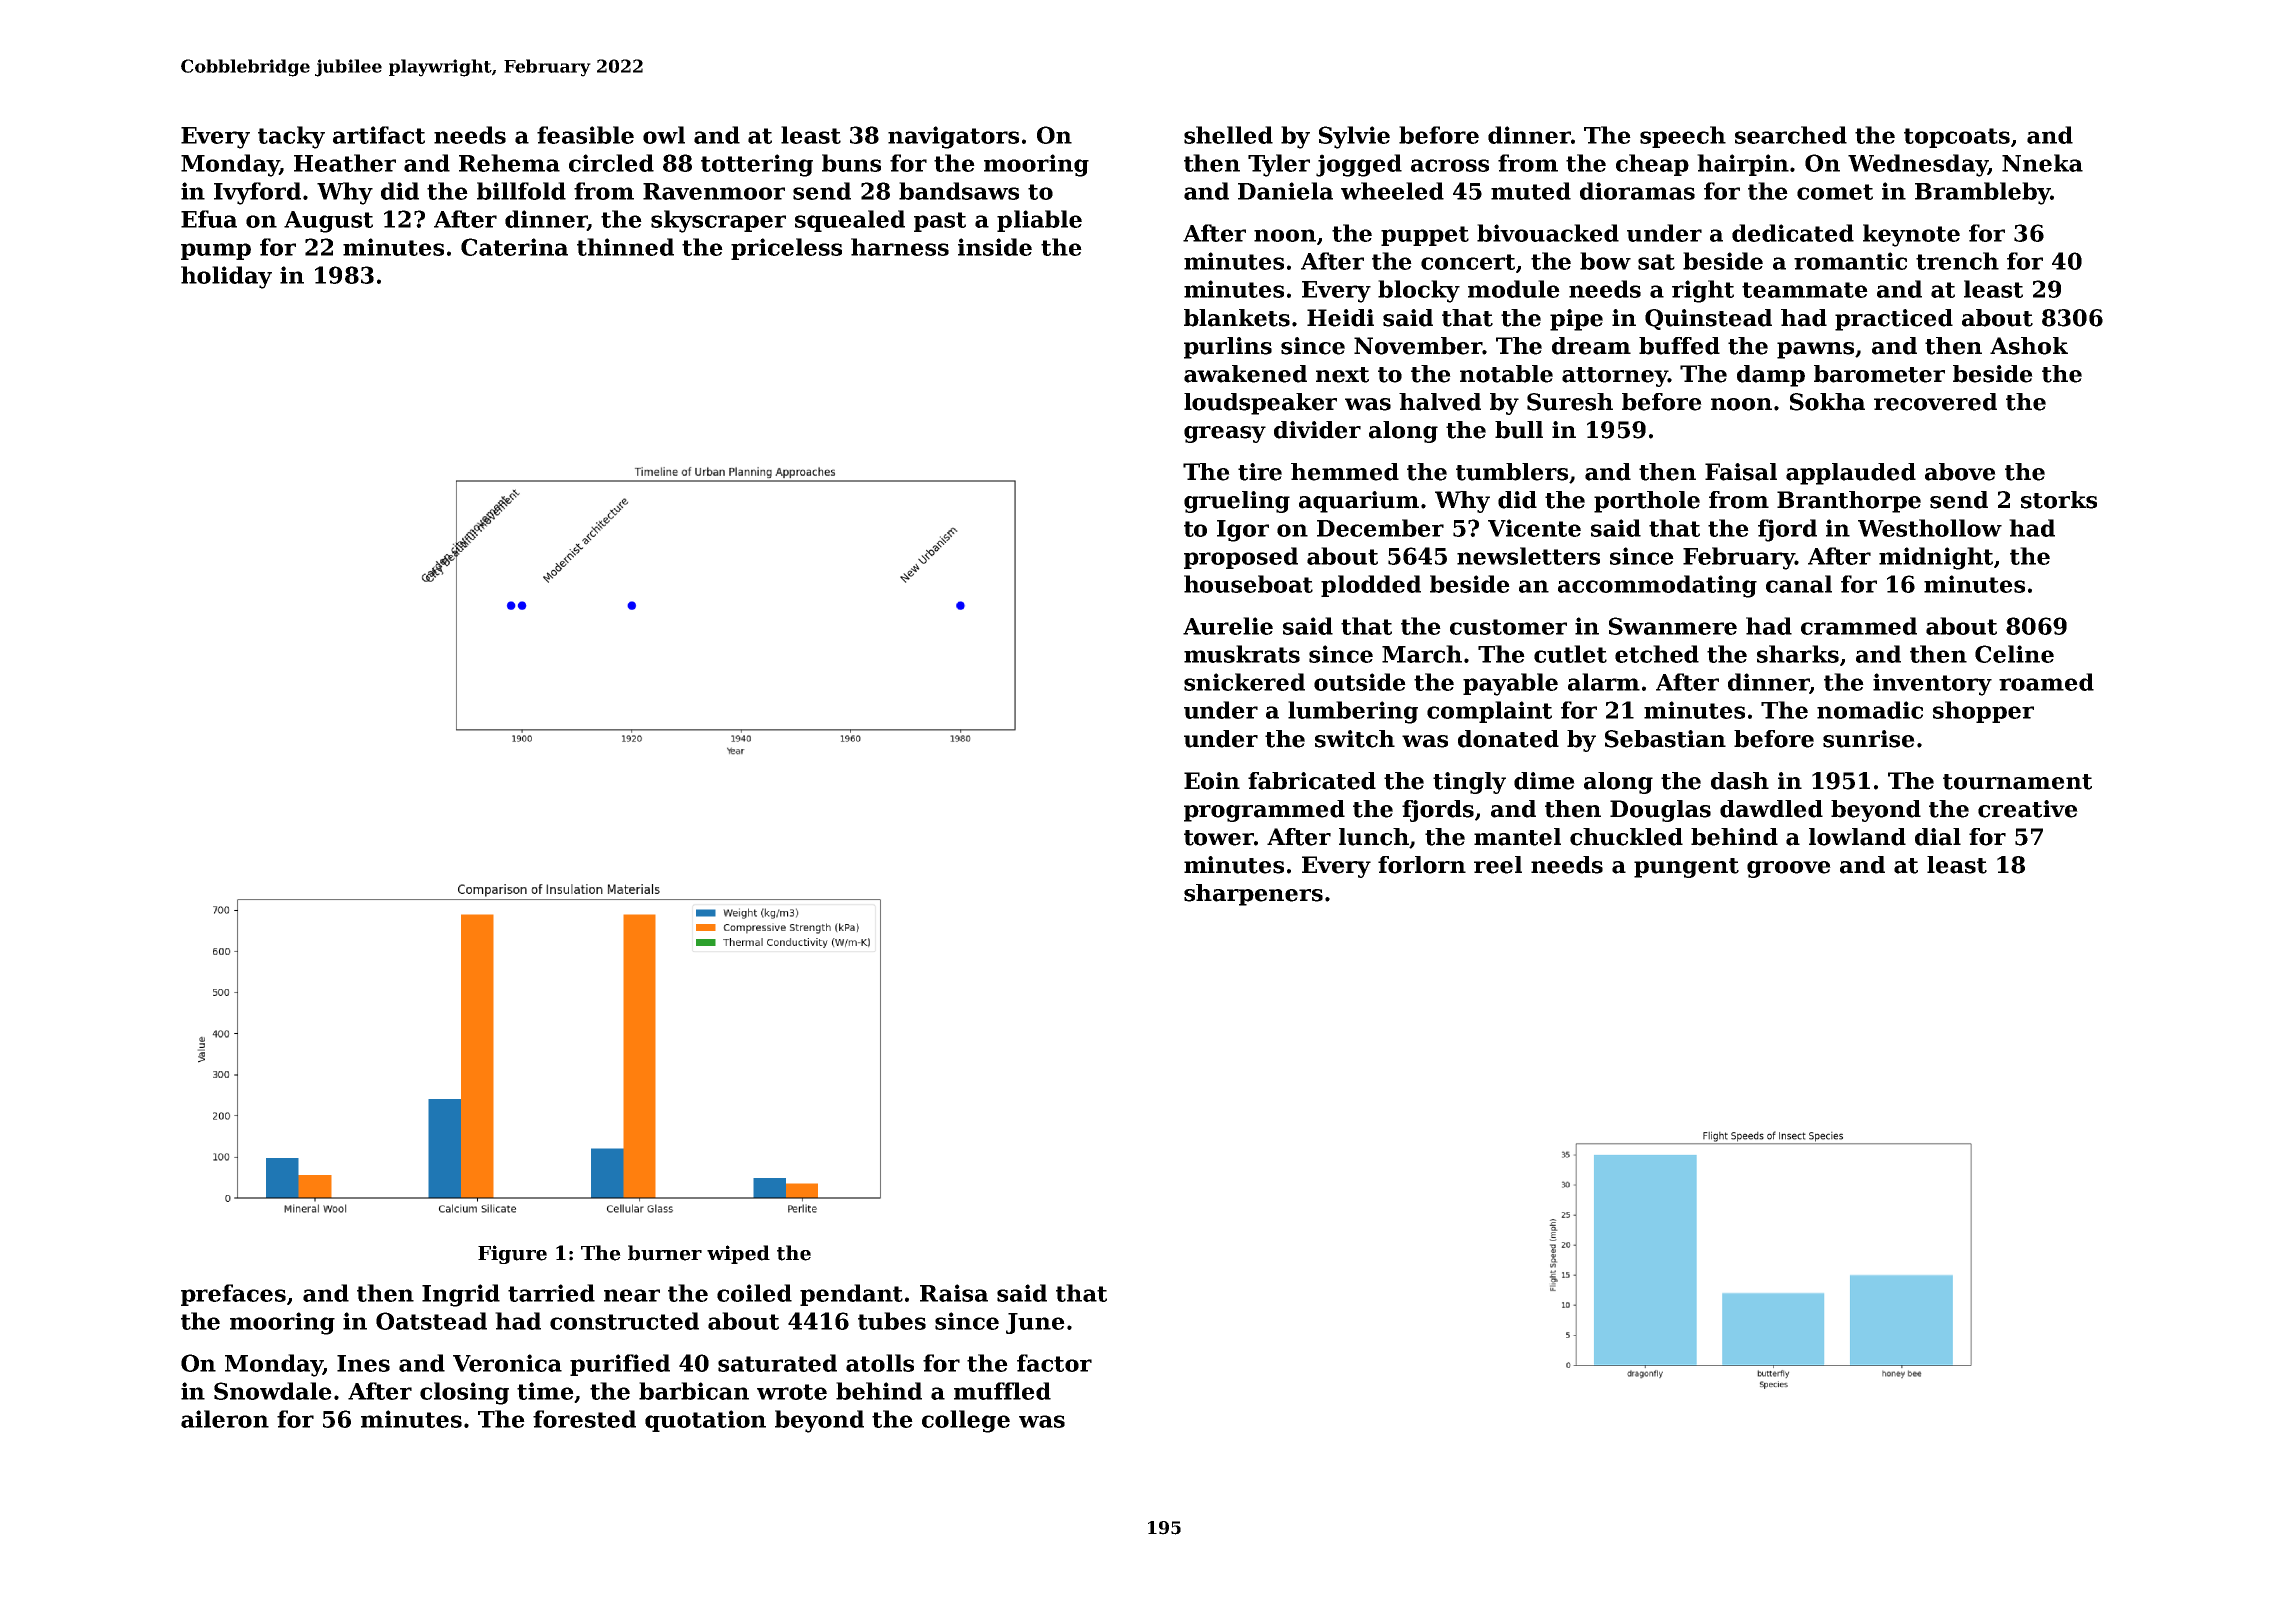 The image size is (2292, 1620). Describe the element at coordinates (1789, 869) in the screenshot. I see `groove` at that location.
